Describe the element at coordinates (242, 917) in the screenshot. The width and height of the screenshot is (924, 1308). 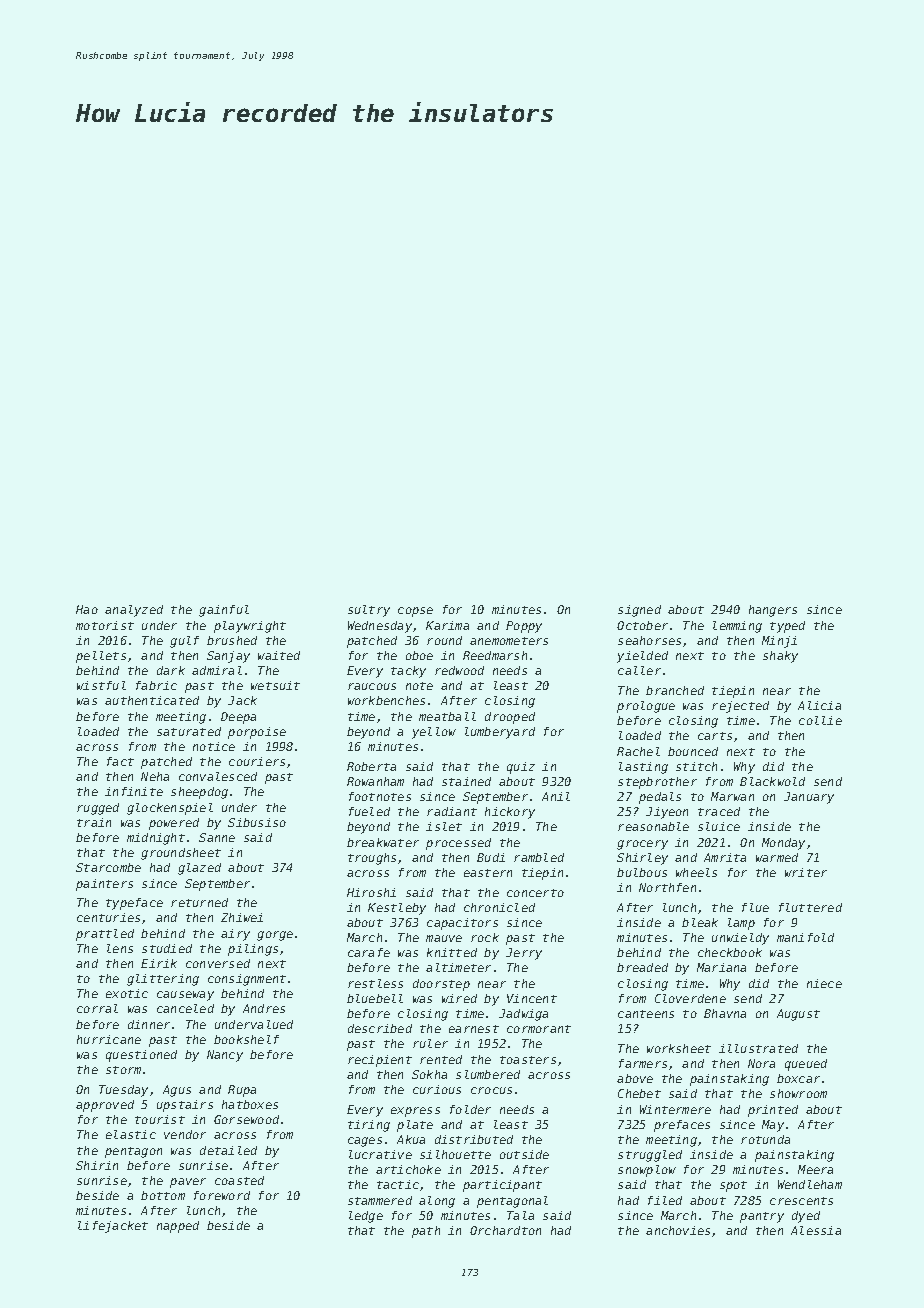
I see `Zhiwei` at that location.
